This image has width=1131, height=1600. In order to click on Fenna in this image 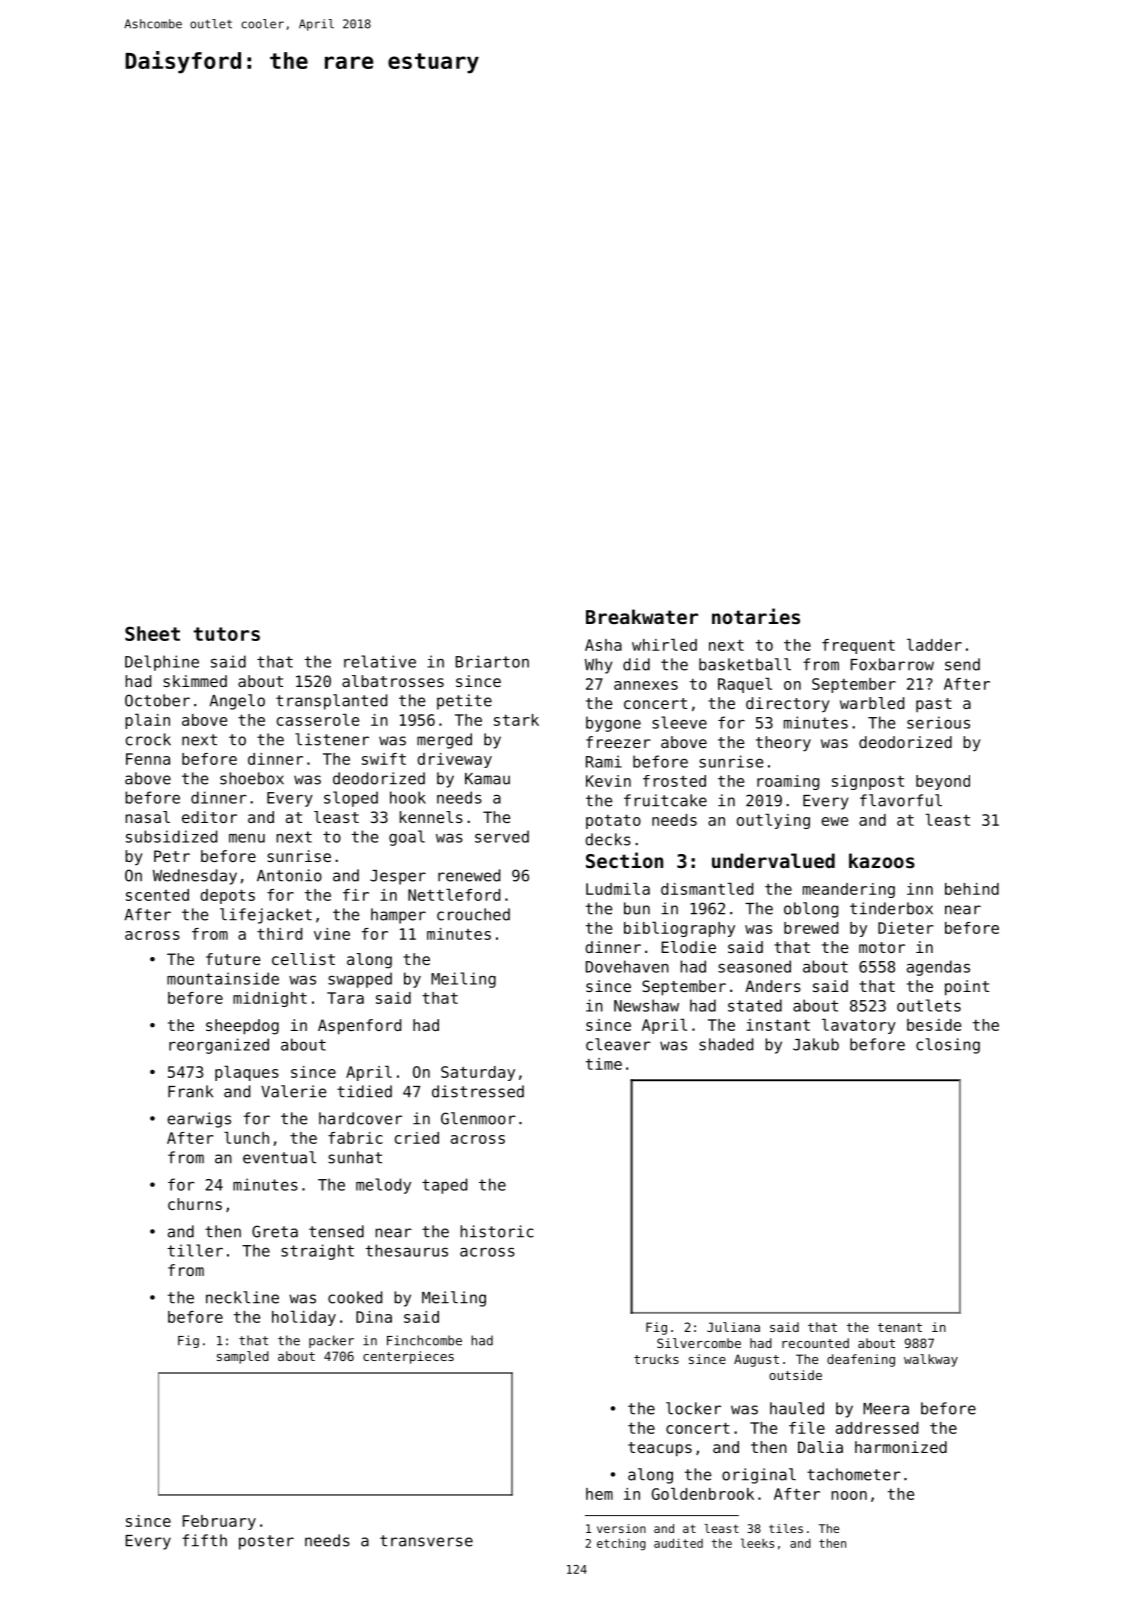, I will do `click(148, 759)`.
